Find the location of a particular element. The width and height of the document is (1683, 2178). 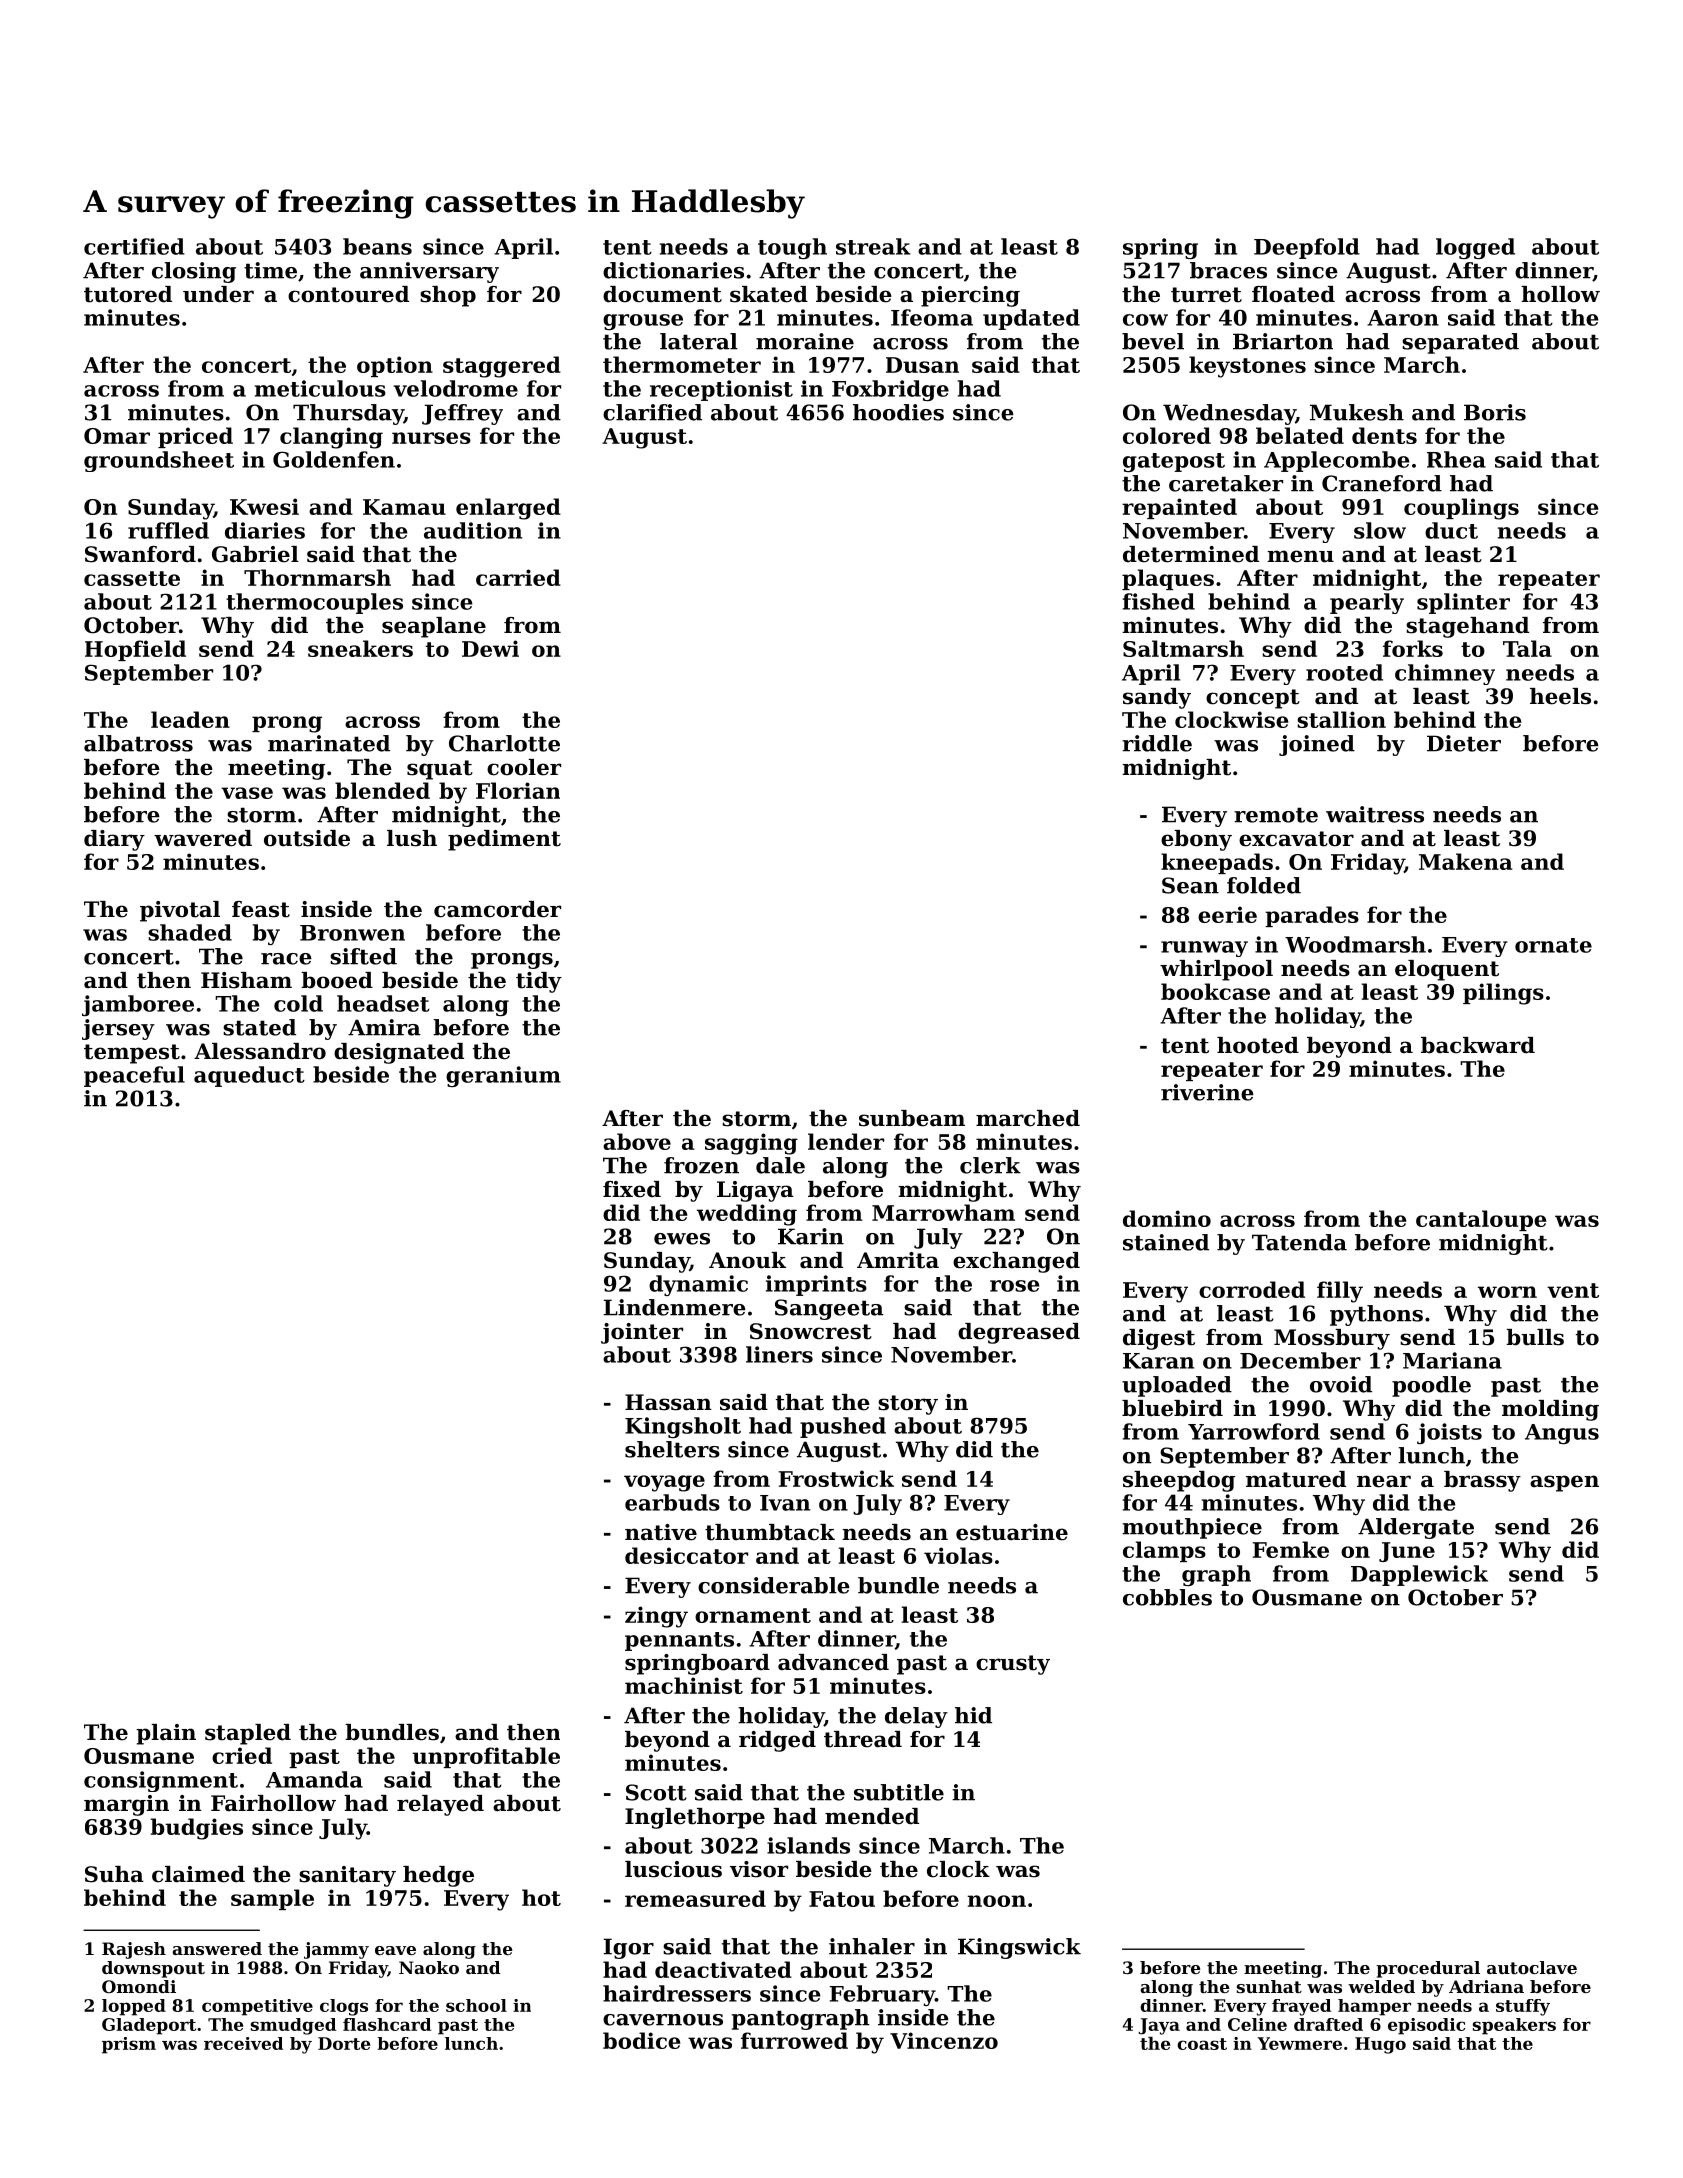

peaceful is located at coordinates (134, 1076).
